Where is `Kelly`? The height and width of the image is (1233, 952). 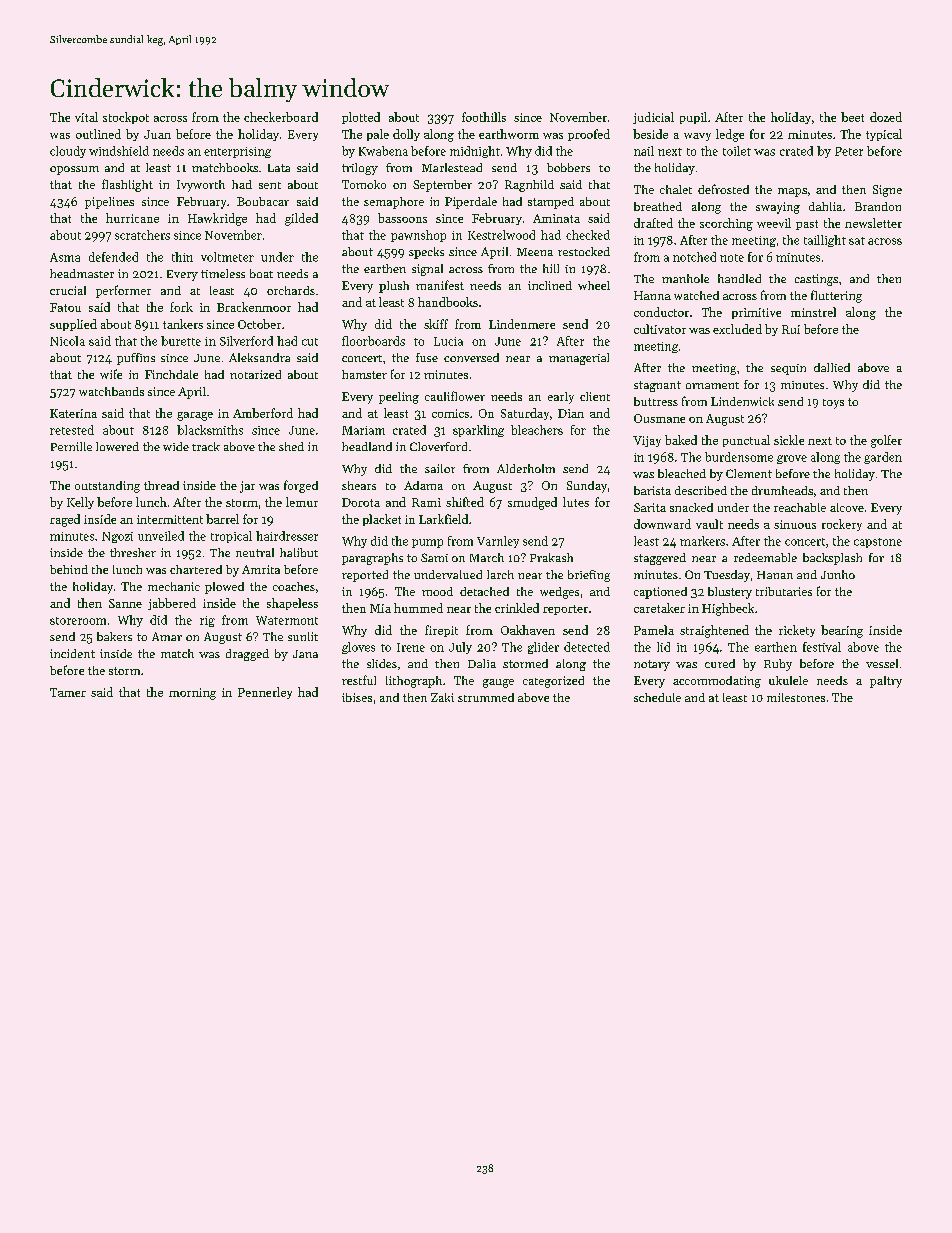 Kelly is located at coordinates (80, 503).
